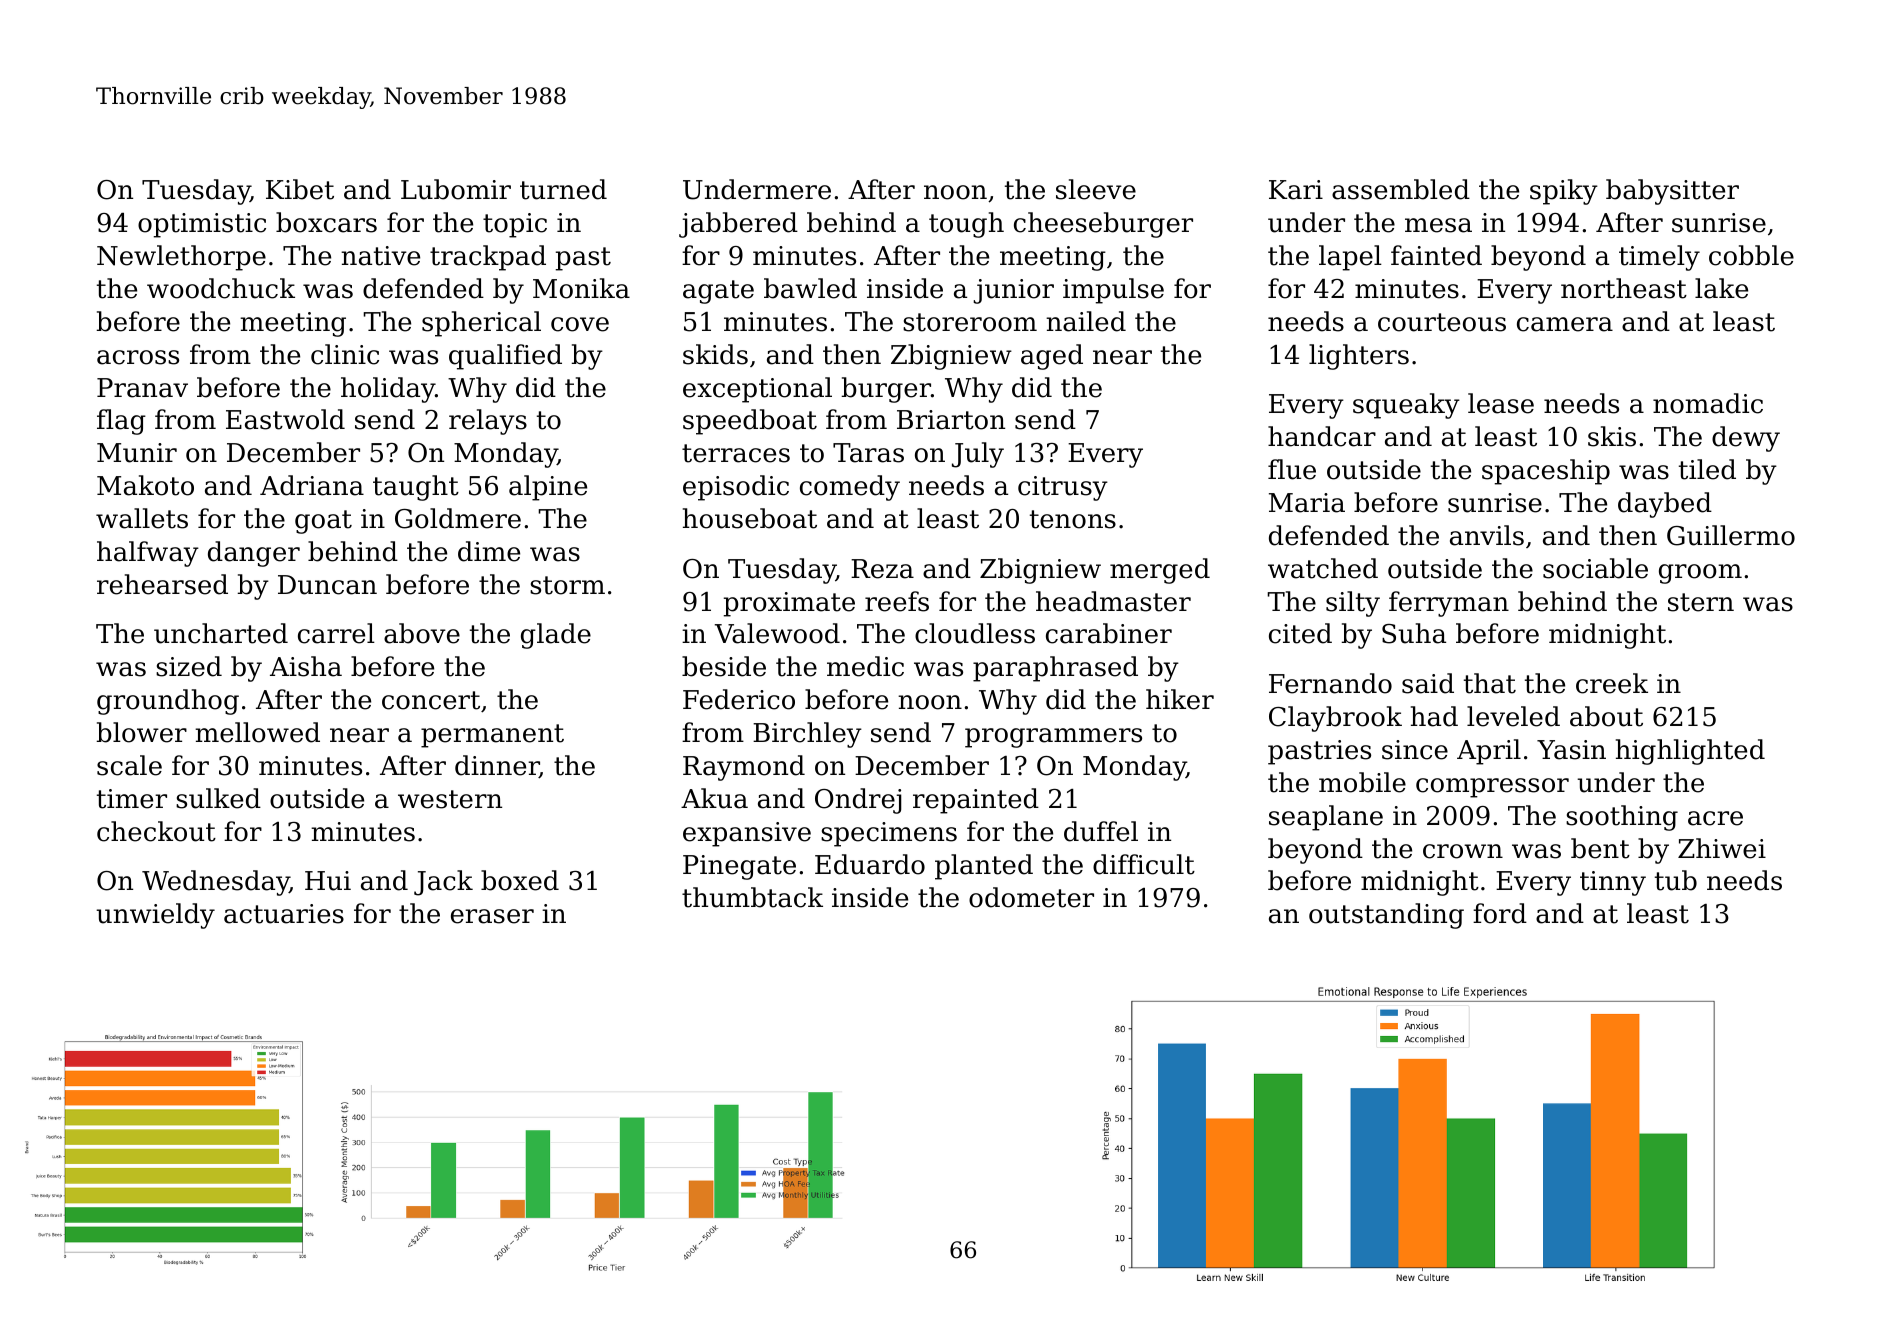  What do you see at coordinates (1073, 519) in the screenshot?
I see `tenons` at bounding box center [1073, 519].
